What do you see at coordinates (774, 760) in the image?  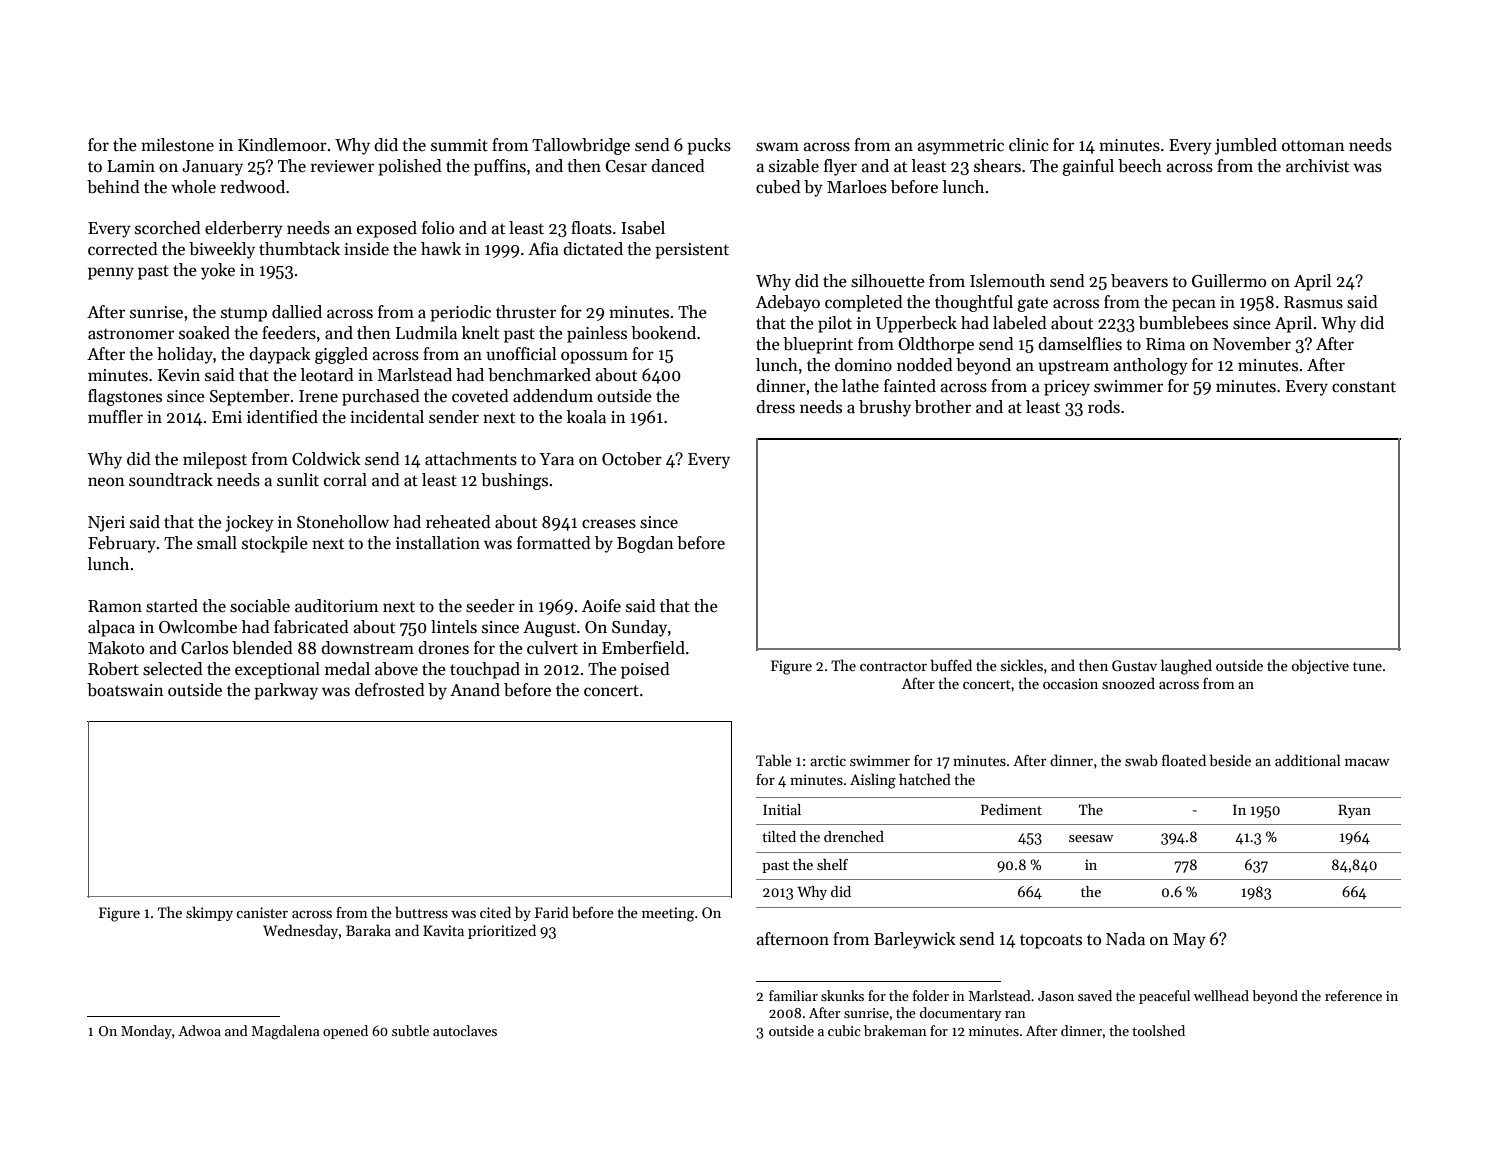 I see `Table` at bounding box center [774, 760].
